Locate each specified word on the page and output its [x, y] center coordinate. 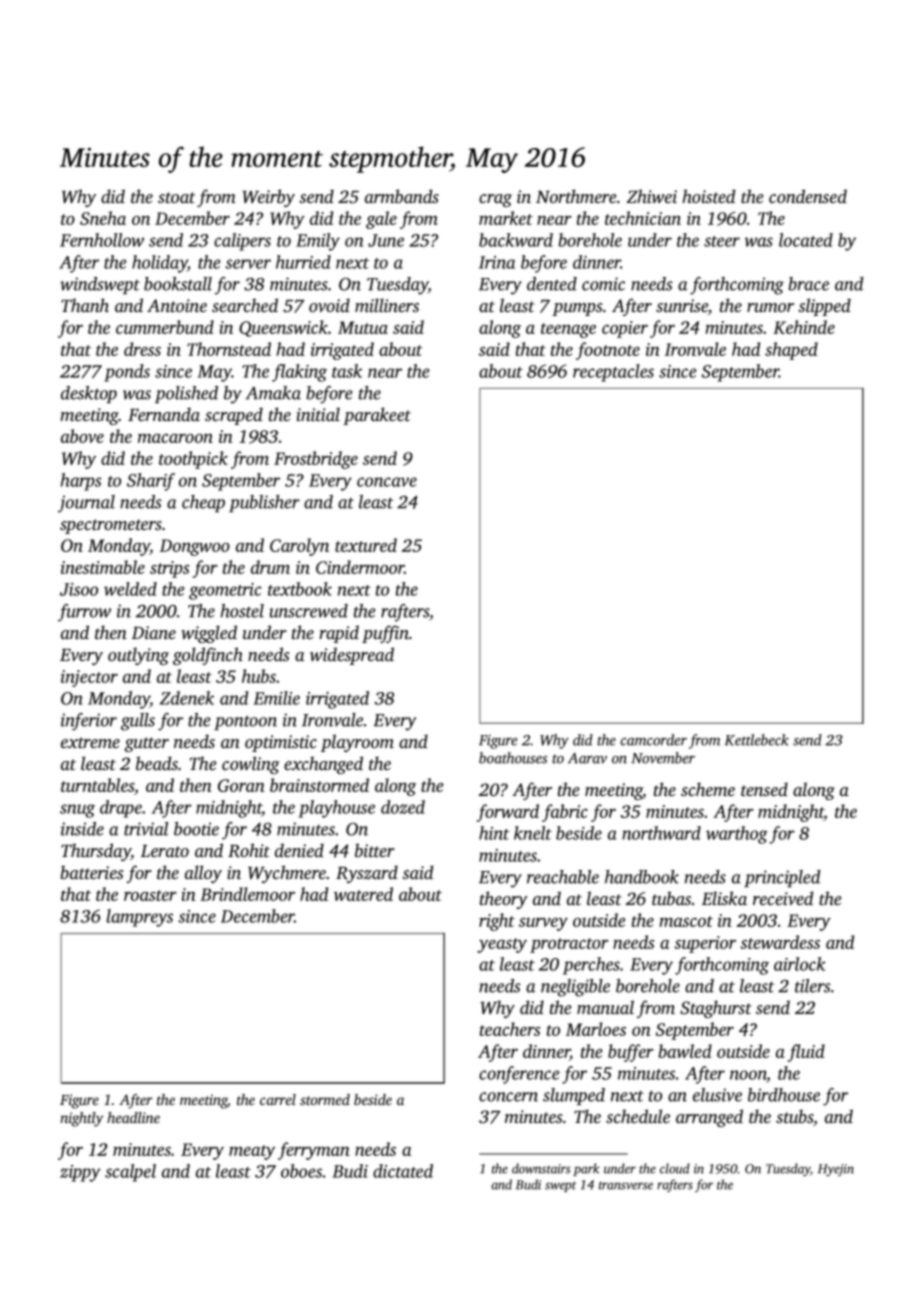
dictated [403, 1171]
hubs [259, 676]
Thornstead [229, 349]
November [663, 758]
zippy [80, 1173]
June [386, 240]
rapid [339, 634]
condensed [808, 196]
